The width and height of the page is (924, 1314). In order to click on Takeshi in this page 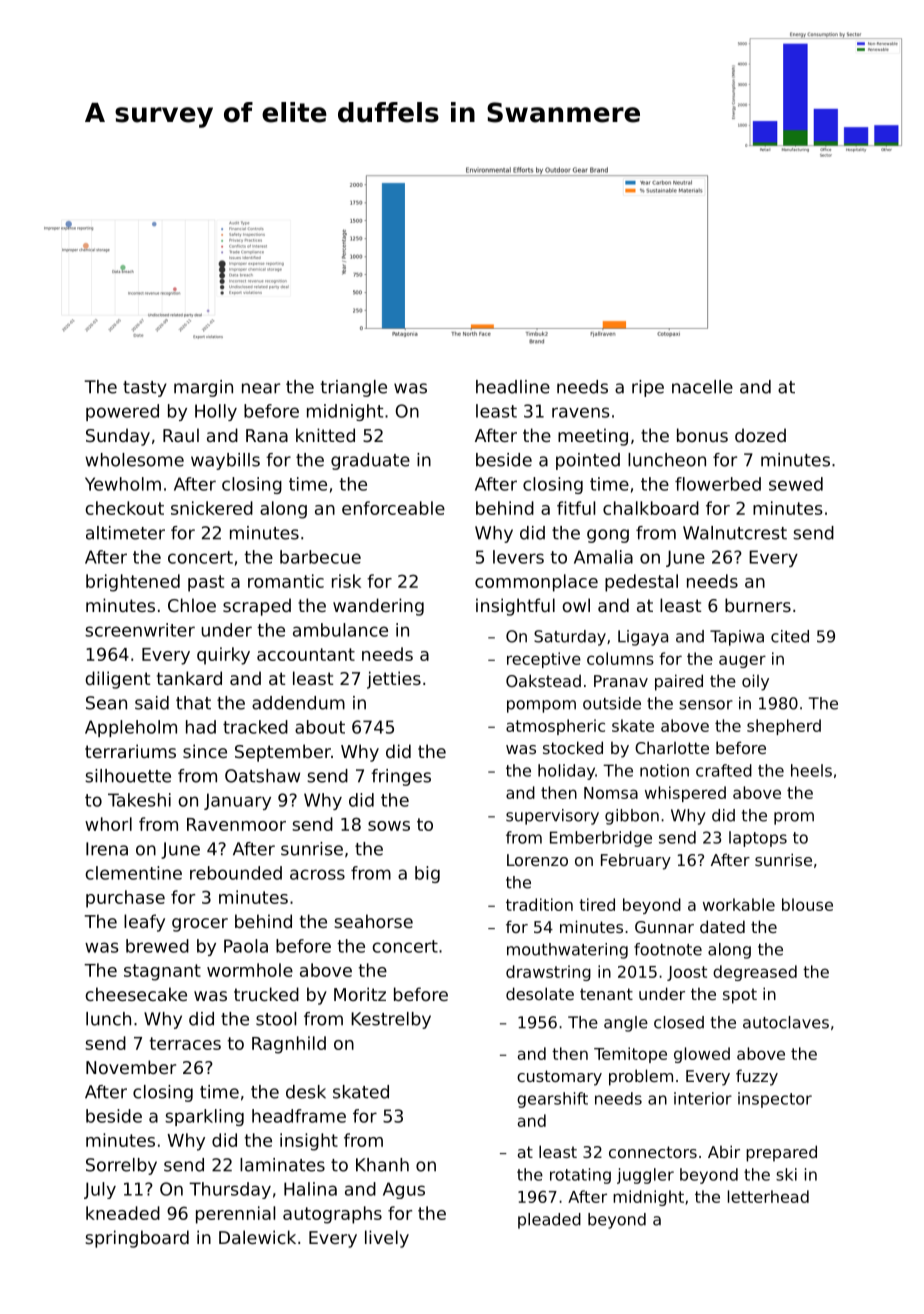, I will do `click(139, 800)`.
